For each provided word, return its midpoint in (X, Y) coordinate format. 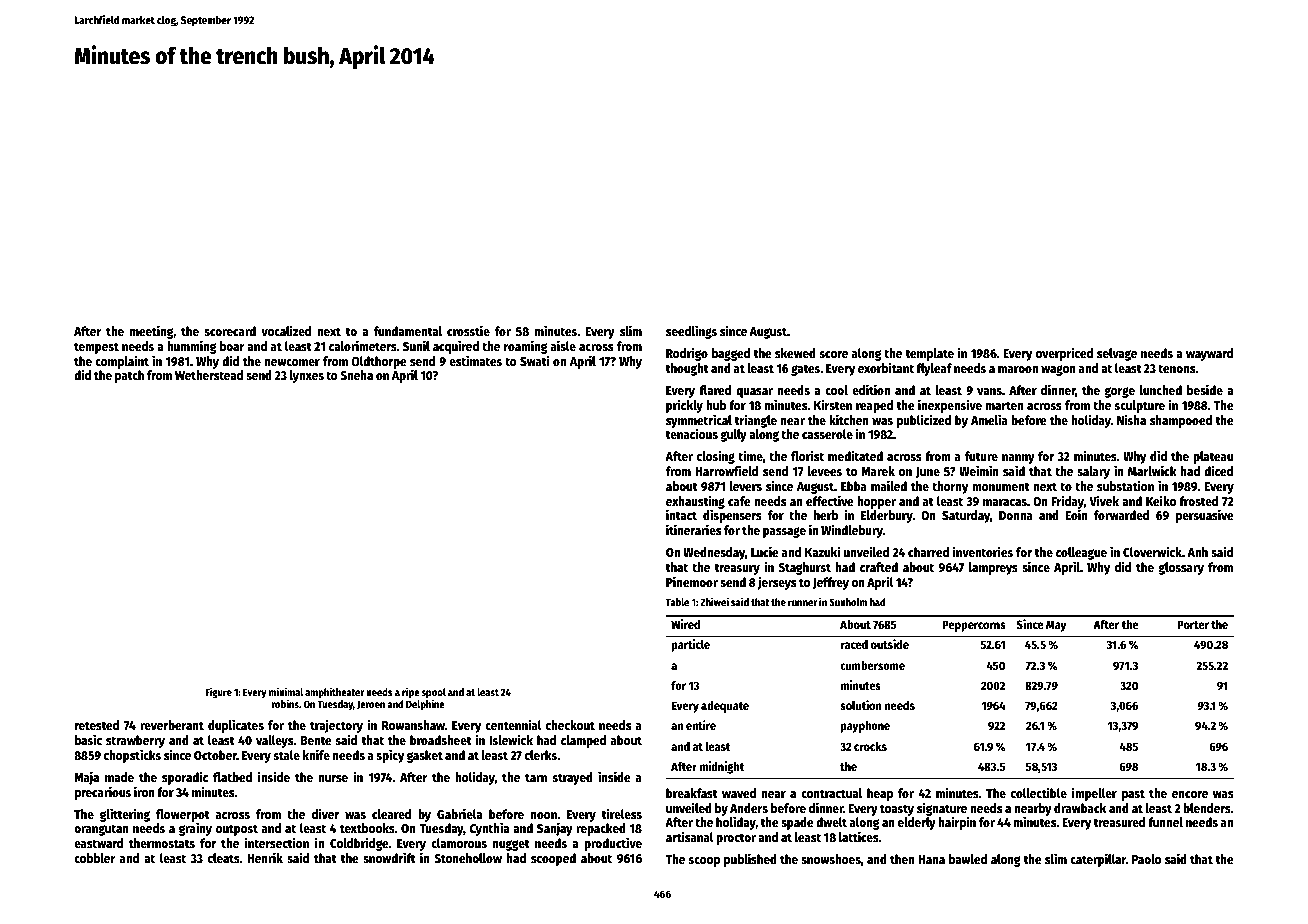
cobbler (95, 858)
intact (681, 514)
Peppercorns (974, 626)
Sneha (356, 375)
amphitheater (335, 692)
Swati (535, 360)
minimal (286, 691)
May (1056, 626)
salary (1093, 472)
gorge (1119, 392)
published (750, 860)
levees (825, 471)
